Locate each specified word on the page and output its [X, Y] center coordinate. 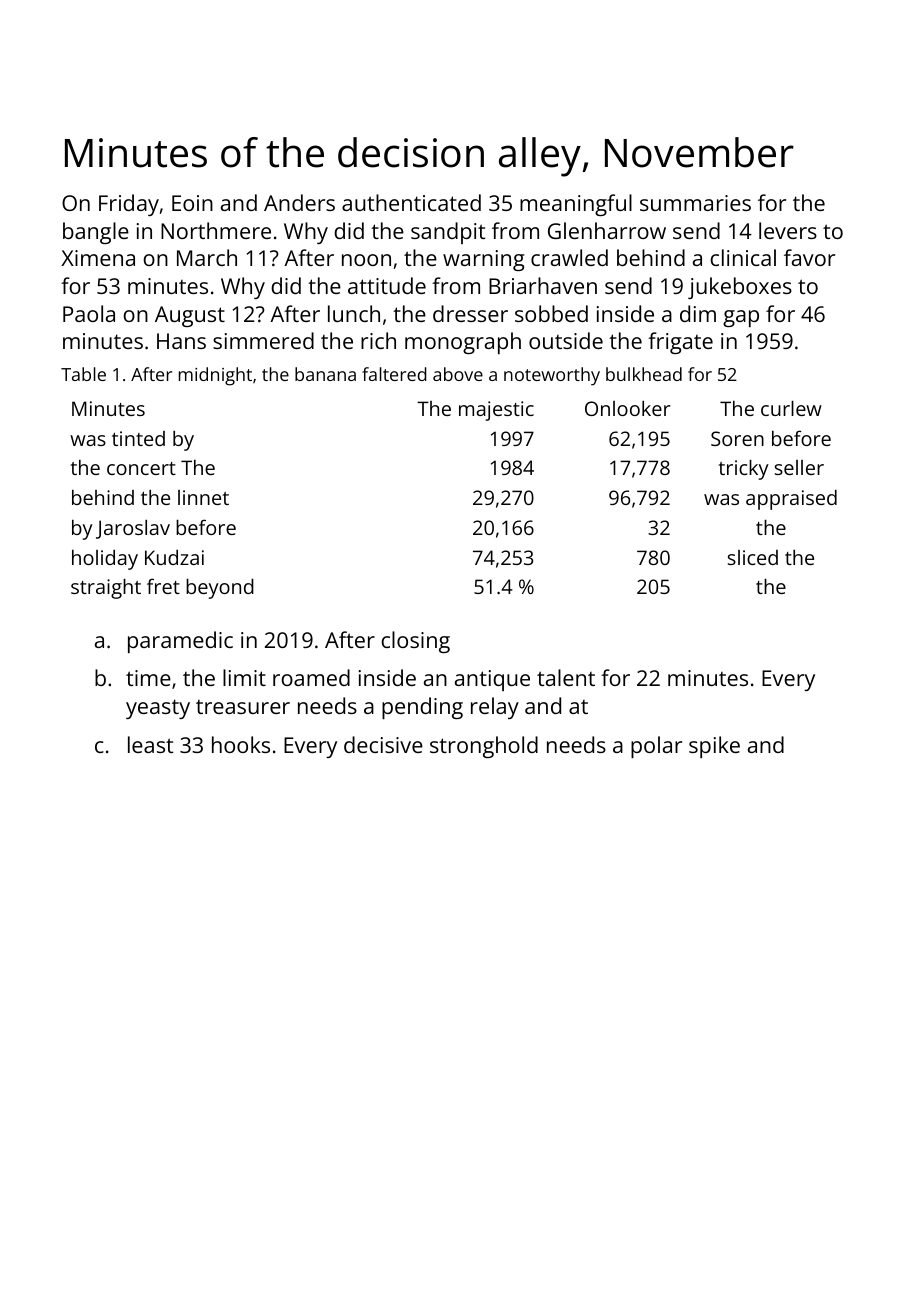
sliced [753, 557]
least [150, 744]
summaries [695, 203]
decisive [383, 744]
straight [106, 589]
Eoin [192, 203]
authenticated [411, 202]
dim [698, 313]
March [207, 257]
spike [714, 747]
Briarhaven [543, 285]
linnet [203, 497]
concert [141, 468]
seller [799, 467]
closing [415, 642]
